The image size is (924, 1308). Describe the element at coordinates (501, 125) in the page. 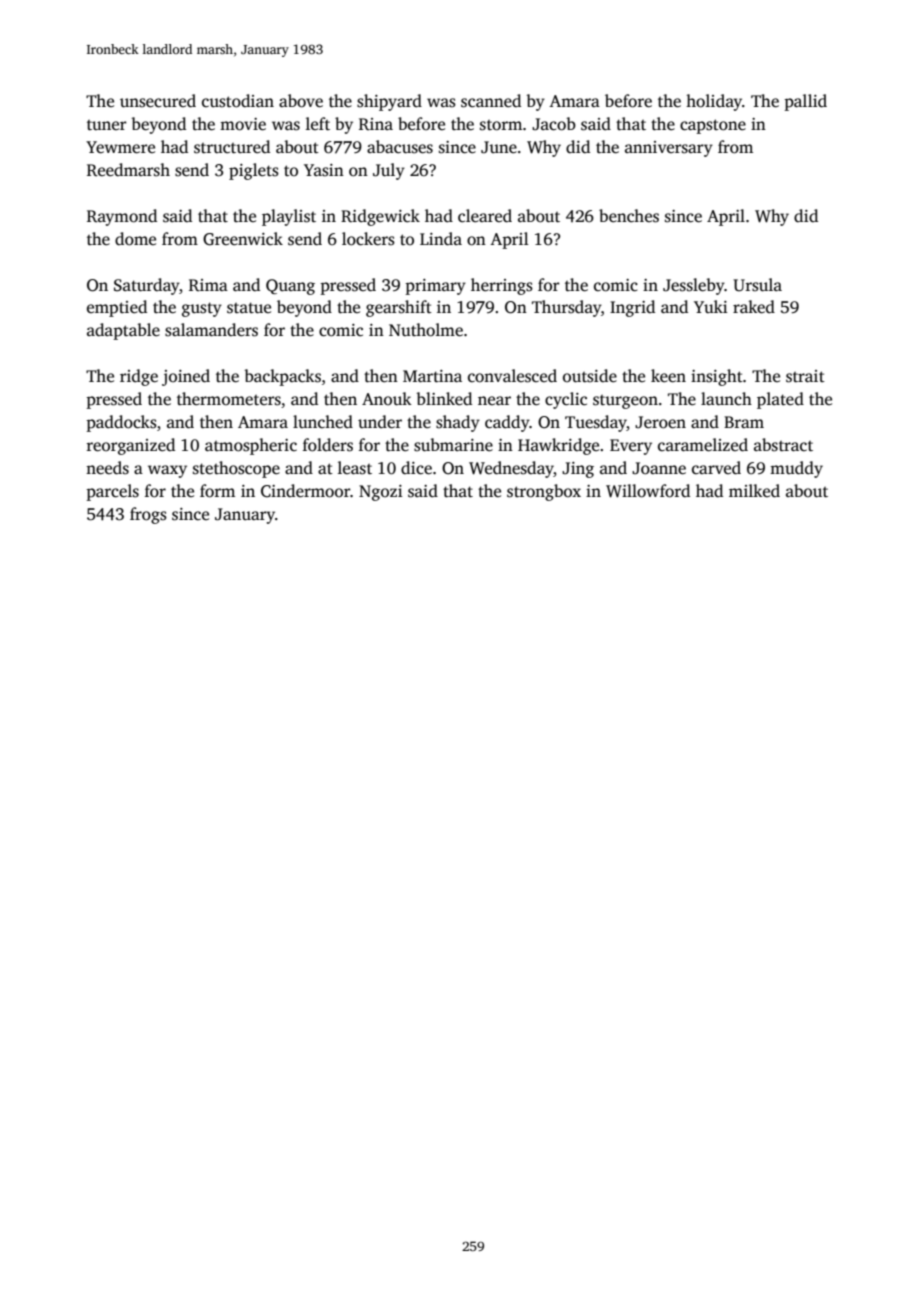

I see `storm` at that location.
